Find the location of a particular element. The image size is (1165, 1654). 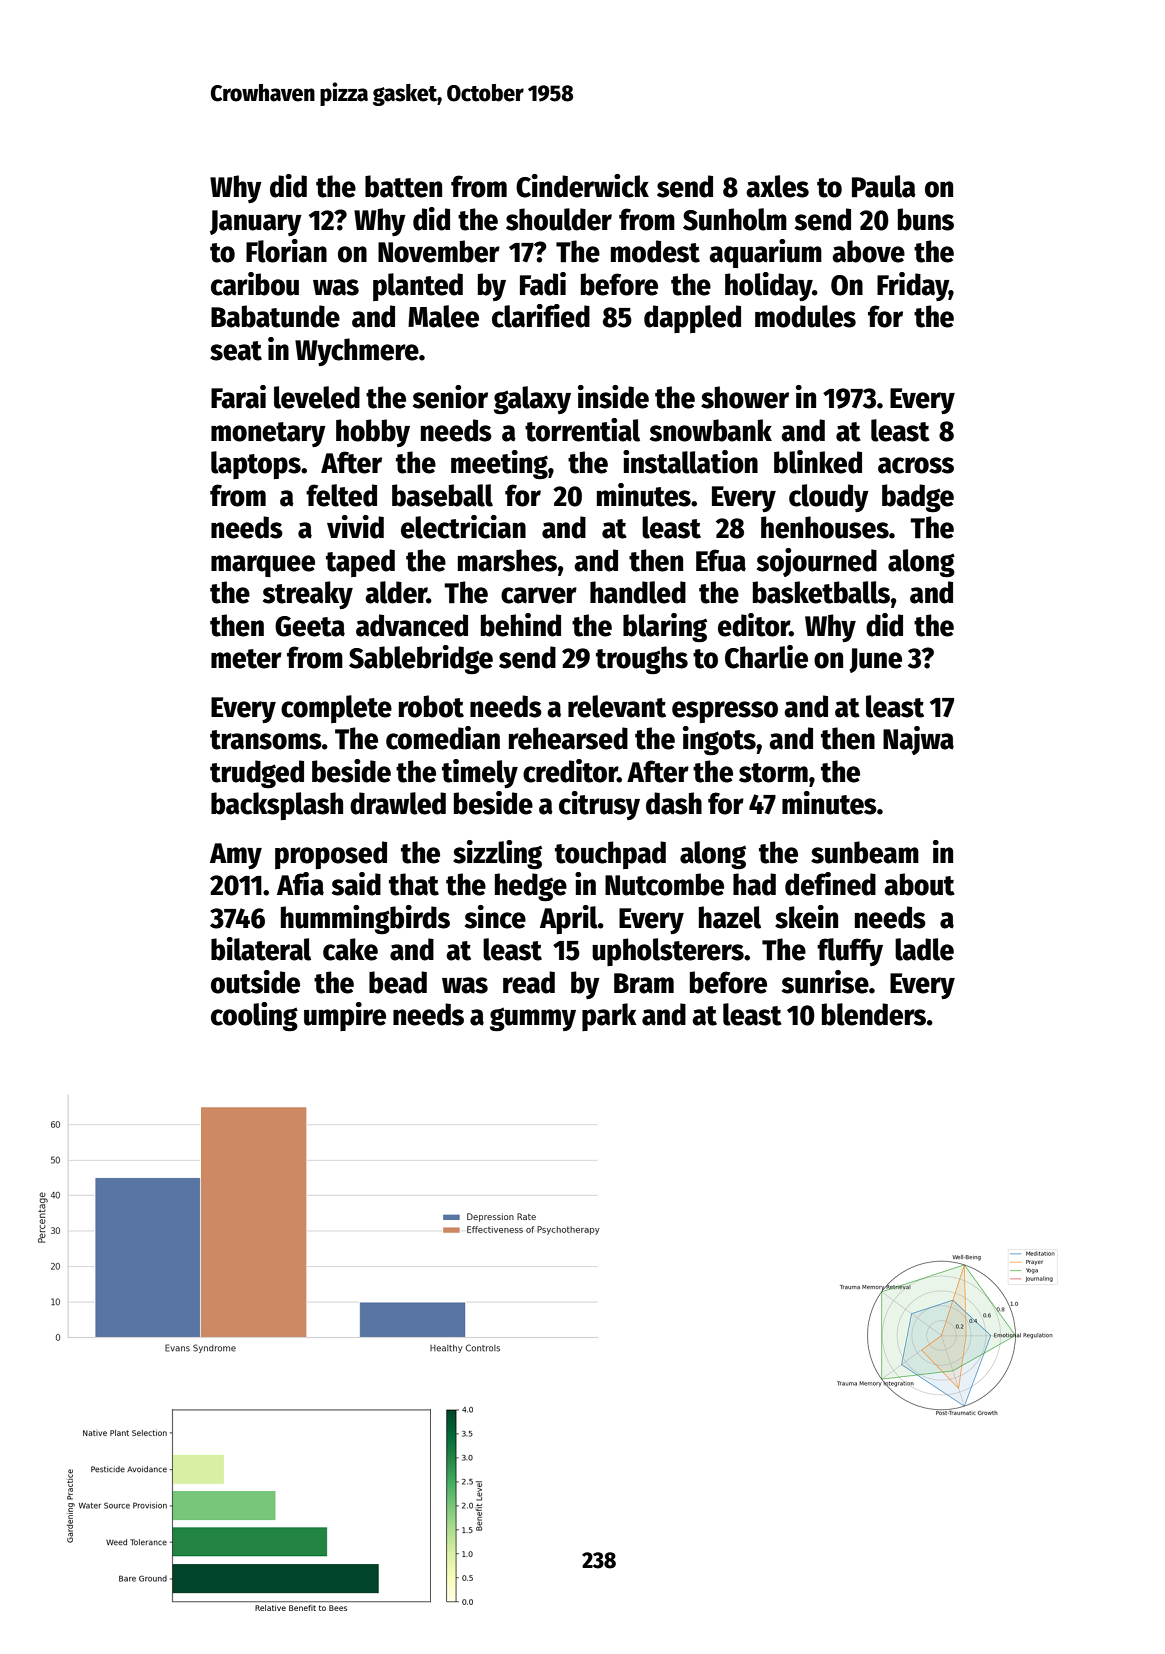

Paula is located at coordinates (884, 186).
